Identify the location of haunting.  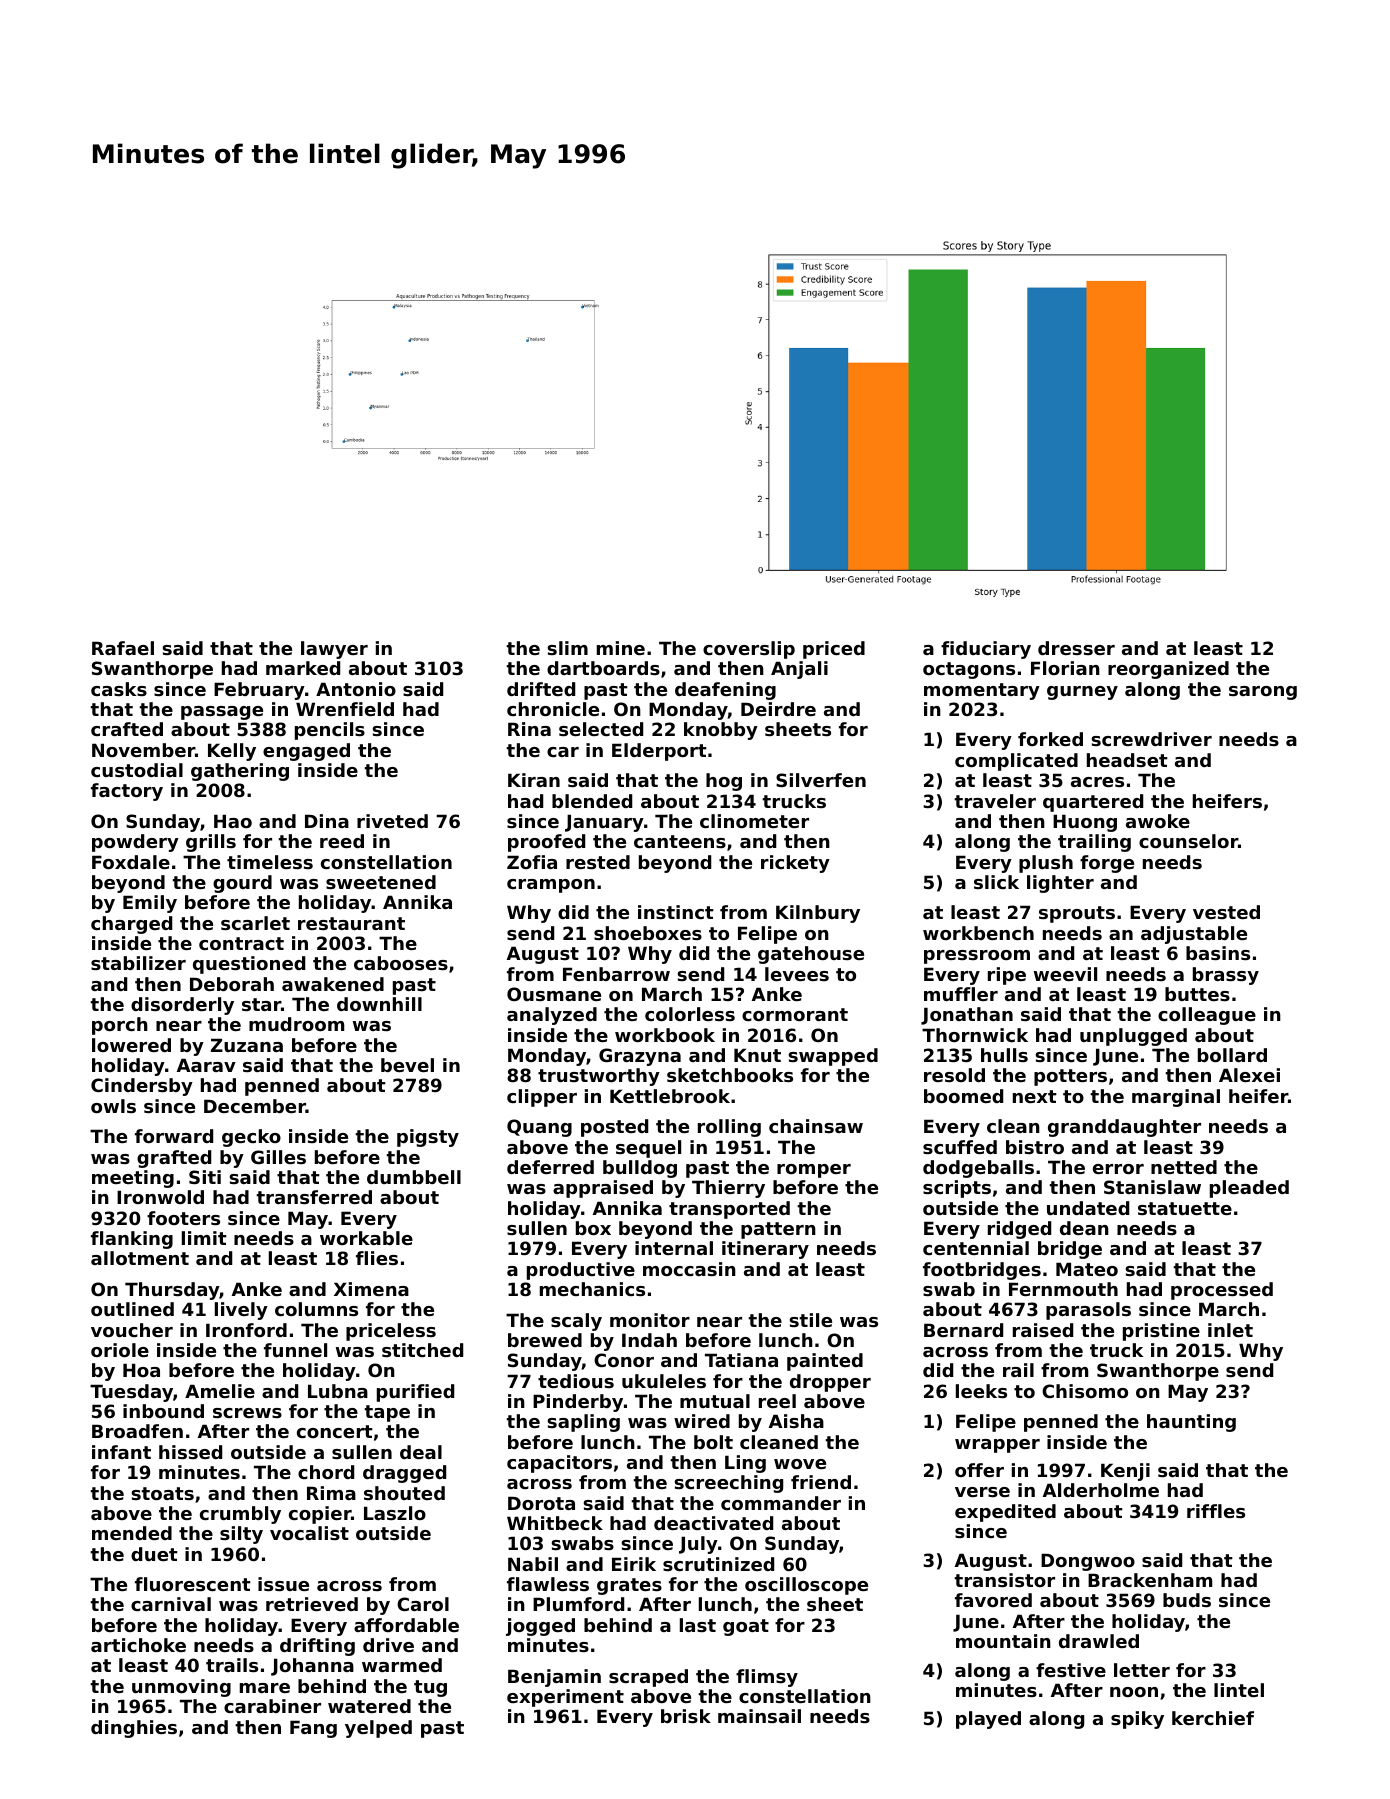
(1191, 1423).
